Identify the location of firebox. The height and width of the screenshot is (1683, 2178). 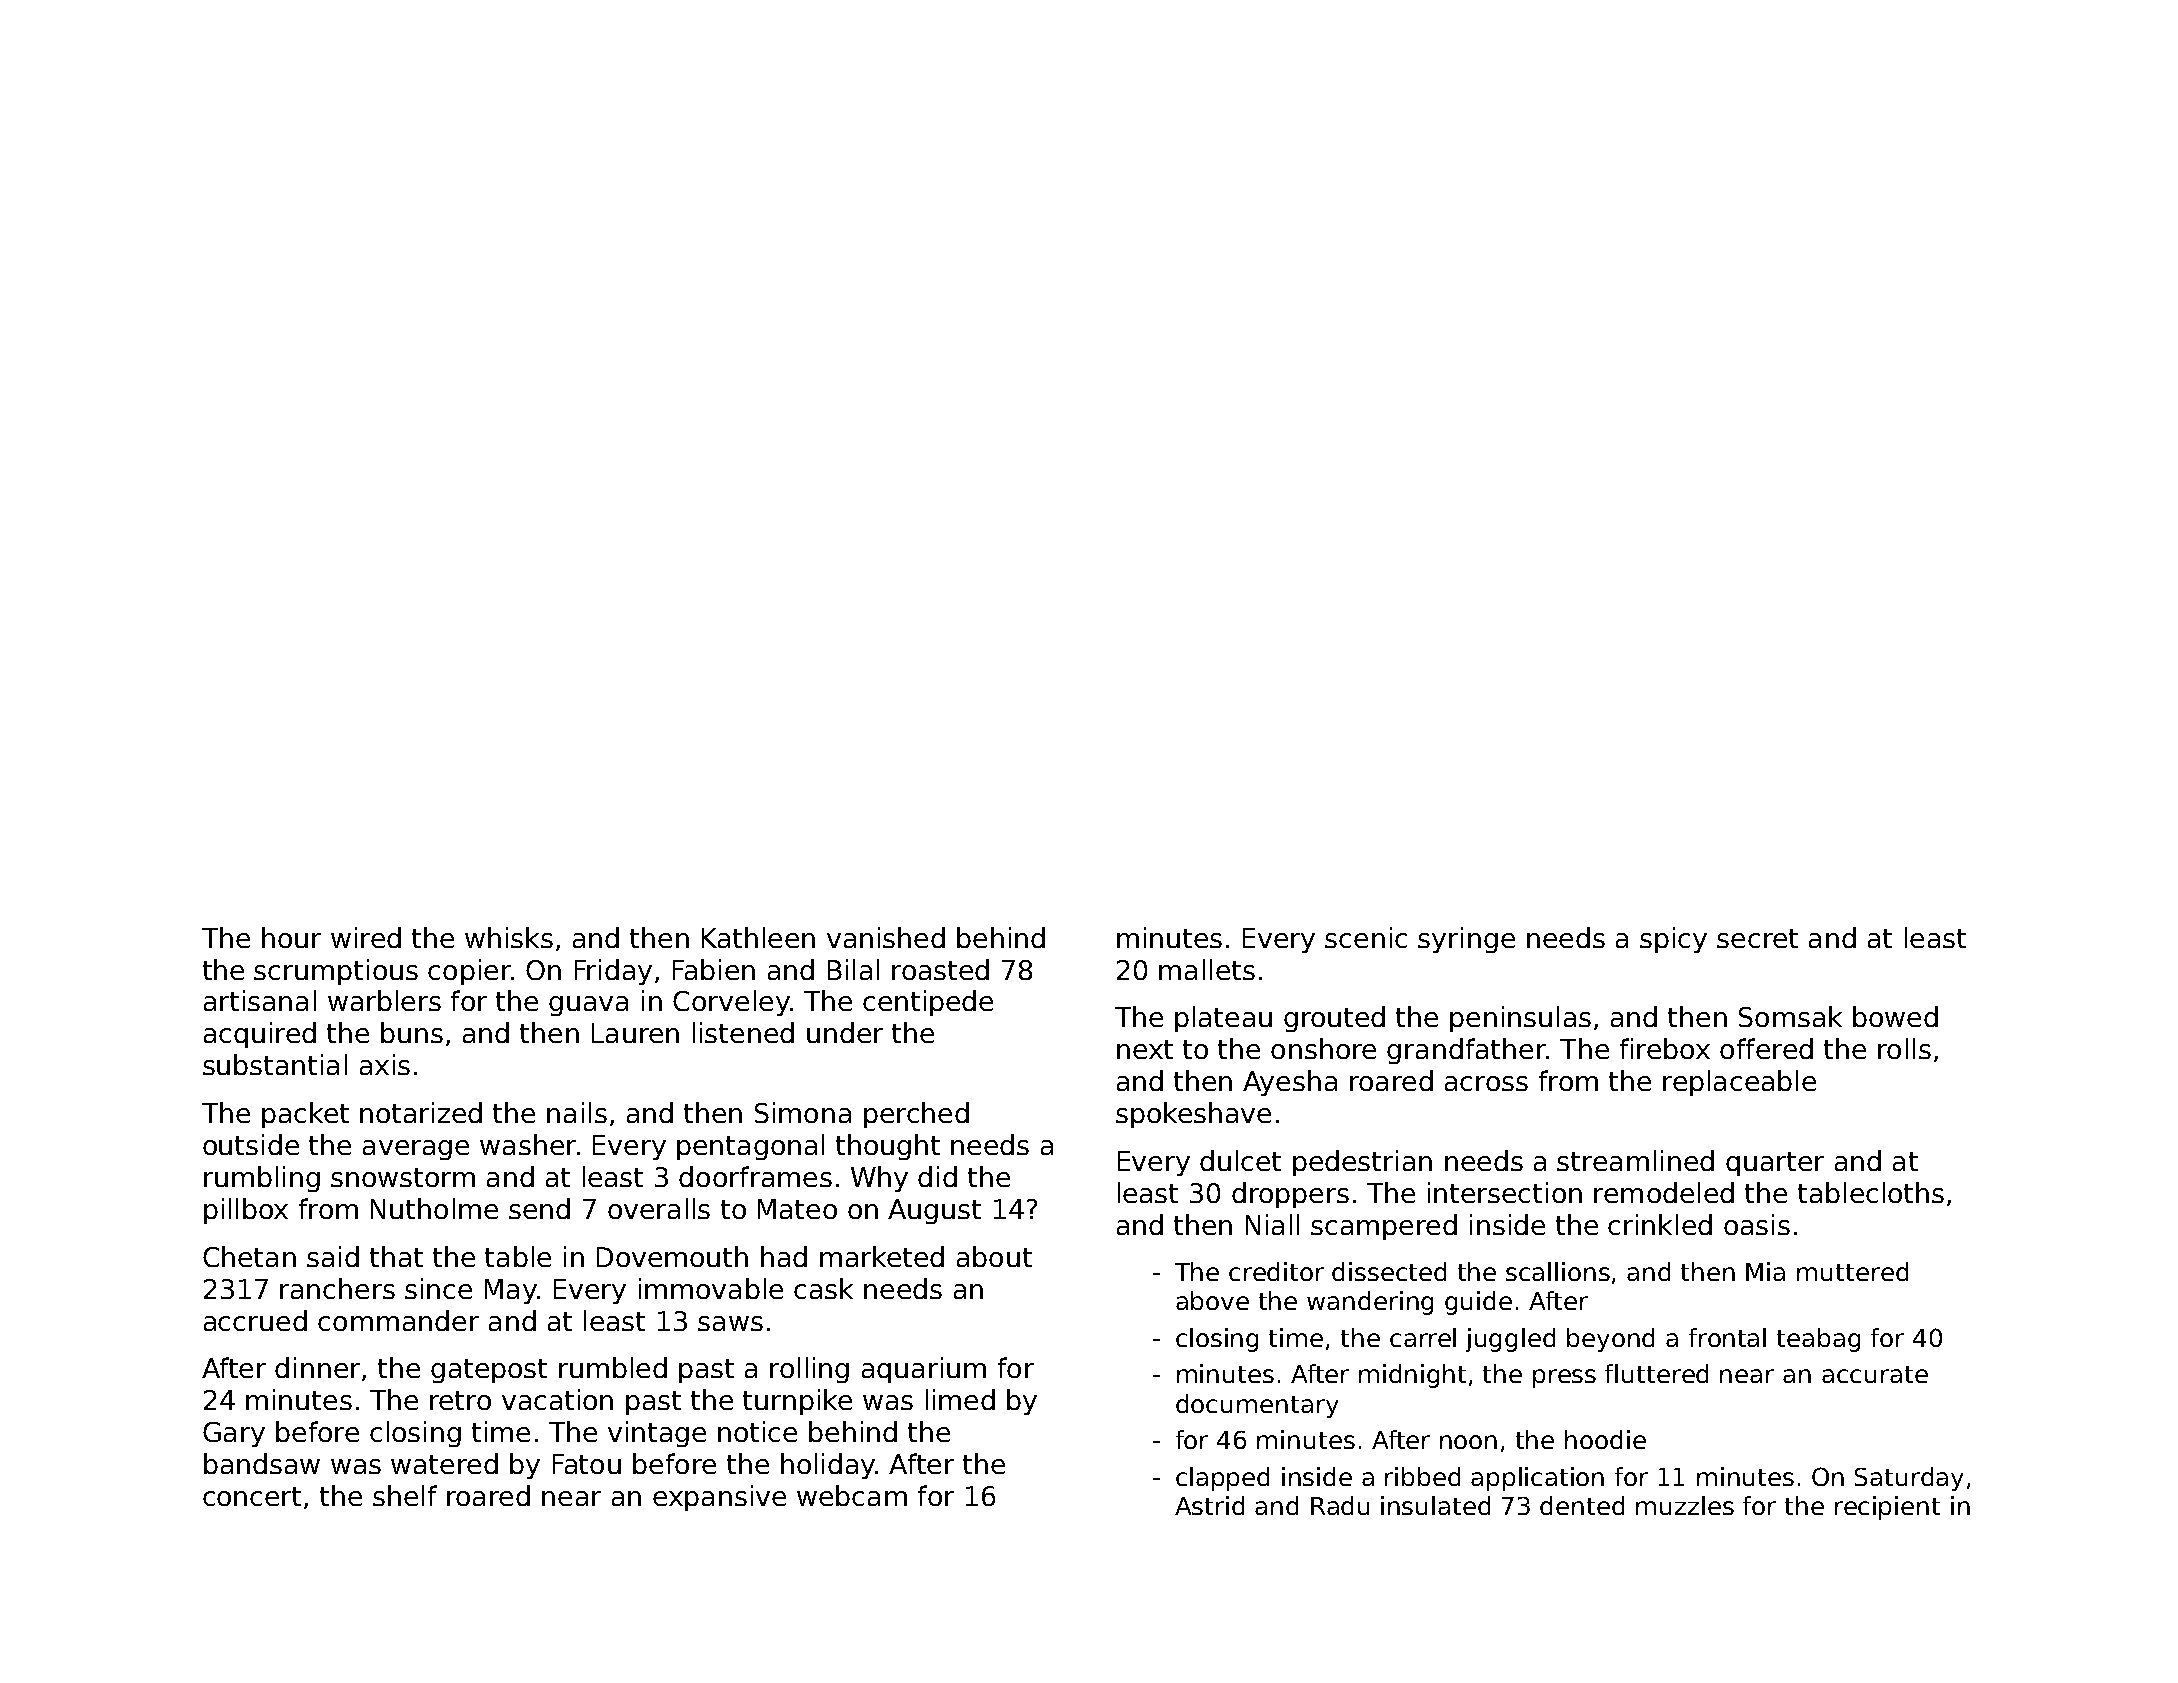
(1665, 1048).
